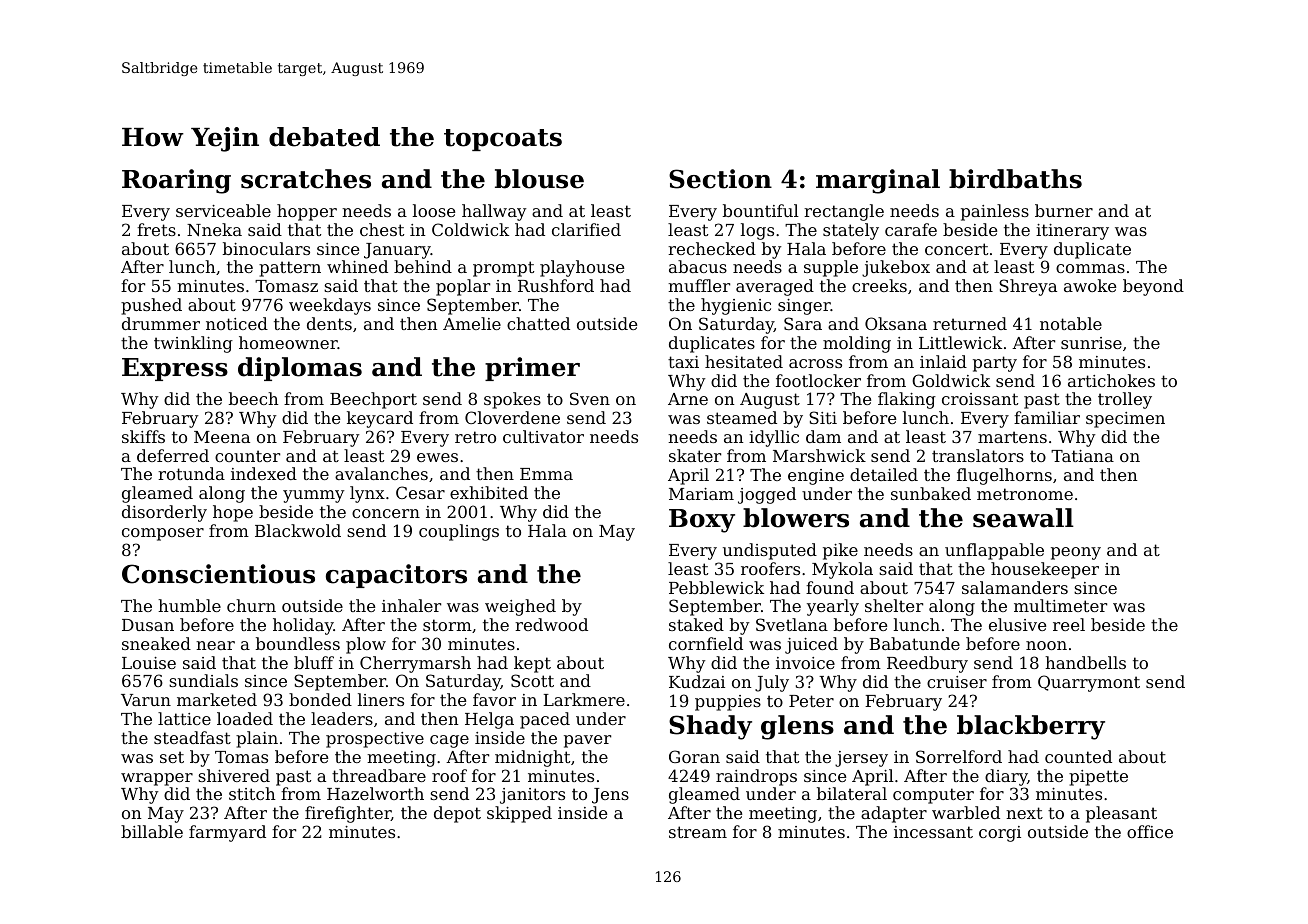 The width and height of the screenshot is (1308, 924). What do you see at coordinates (720, 179) in the screenshot?
I see `Section` at bounding box center [720, 179].
